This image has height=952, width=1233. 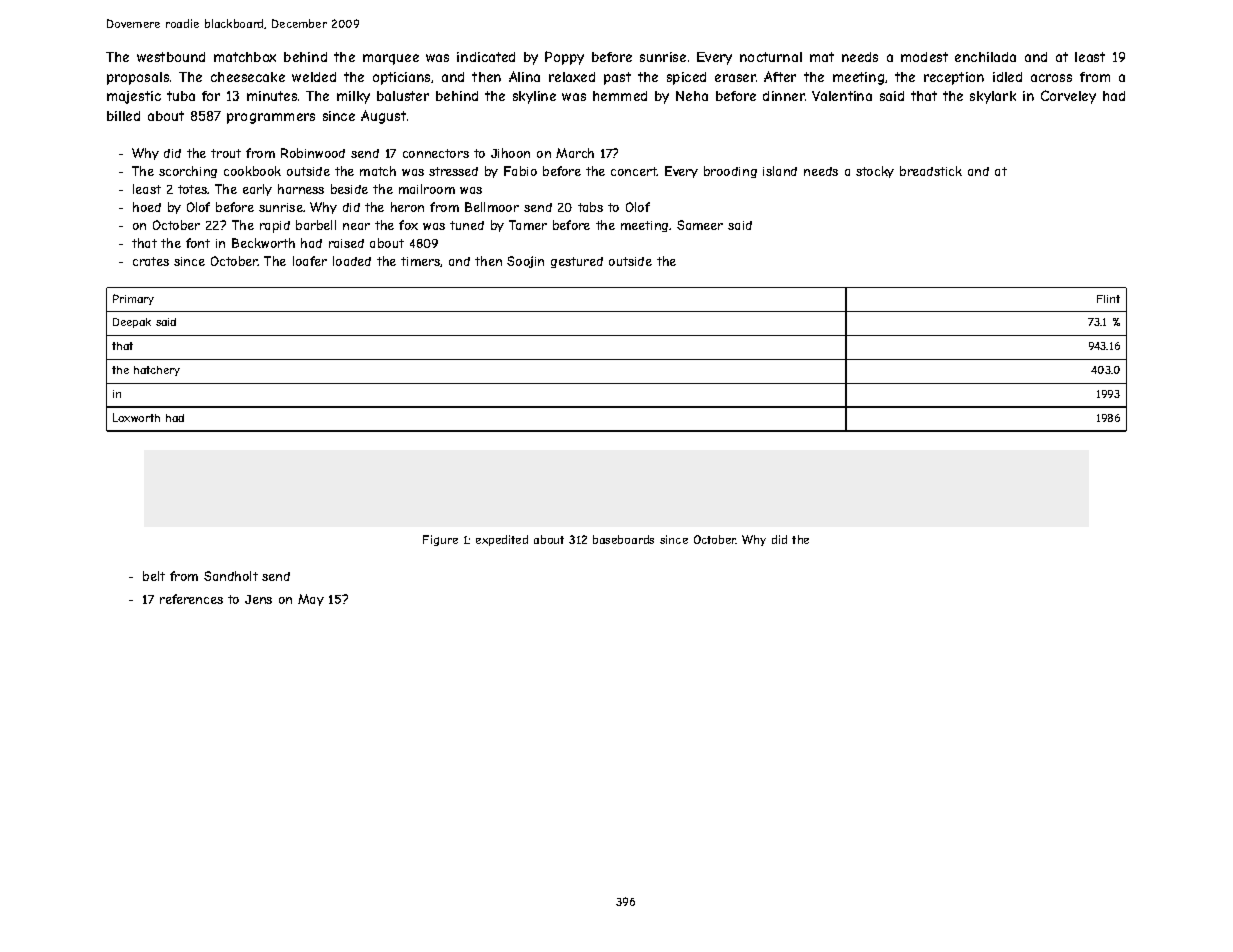 What do you see at coordinates (502, 540) in the image?
I see `expedited` at bounding box center [502, 540].
